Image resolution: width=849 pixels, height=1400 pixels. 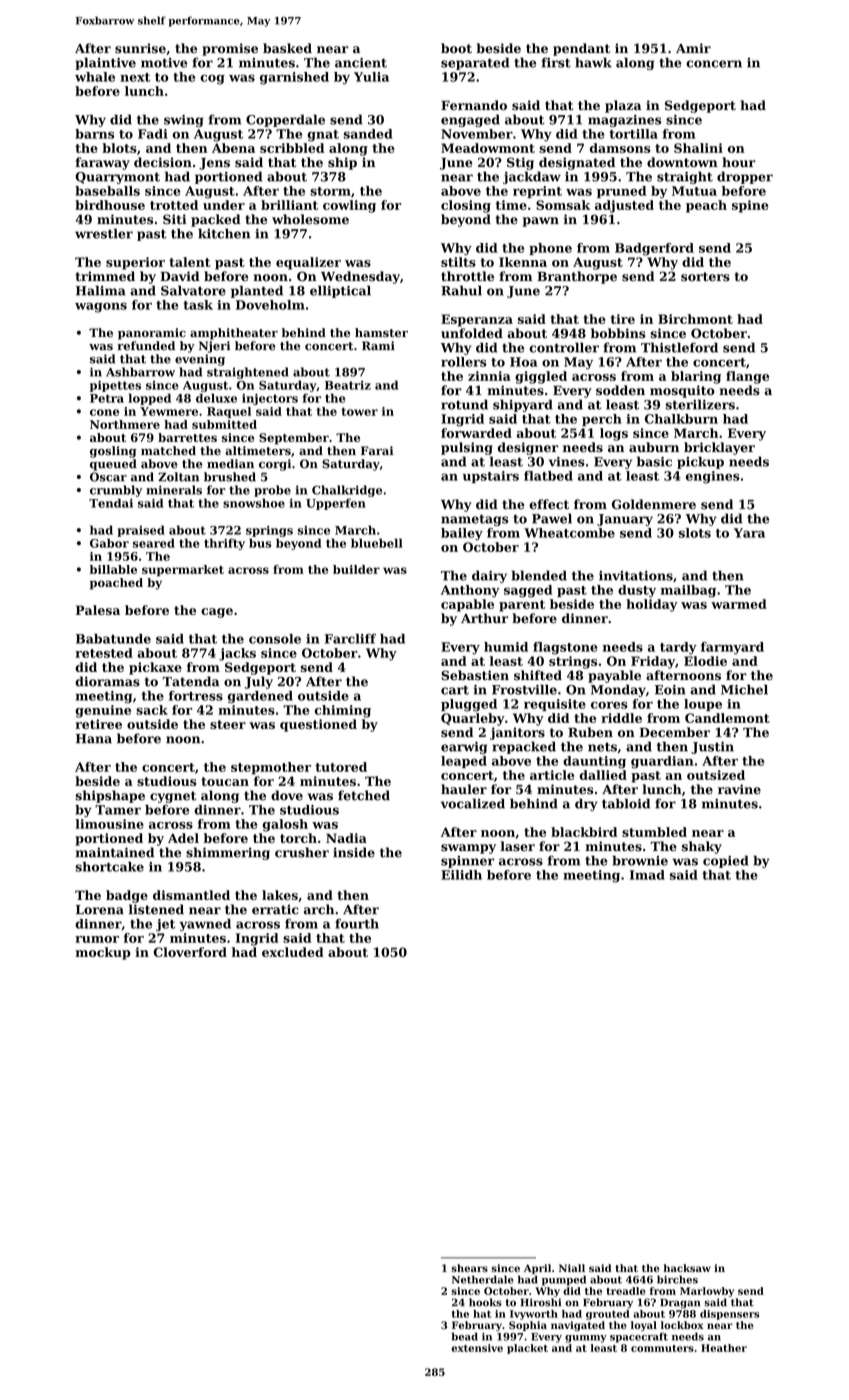 What do you see at coordinates (572, 1268) in the screenshot?
I see `Niall` at bounding box center [572, 1268].
